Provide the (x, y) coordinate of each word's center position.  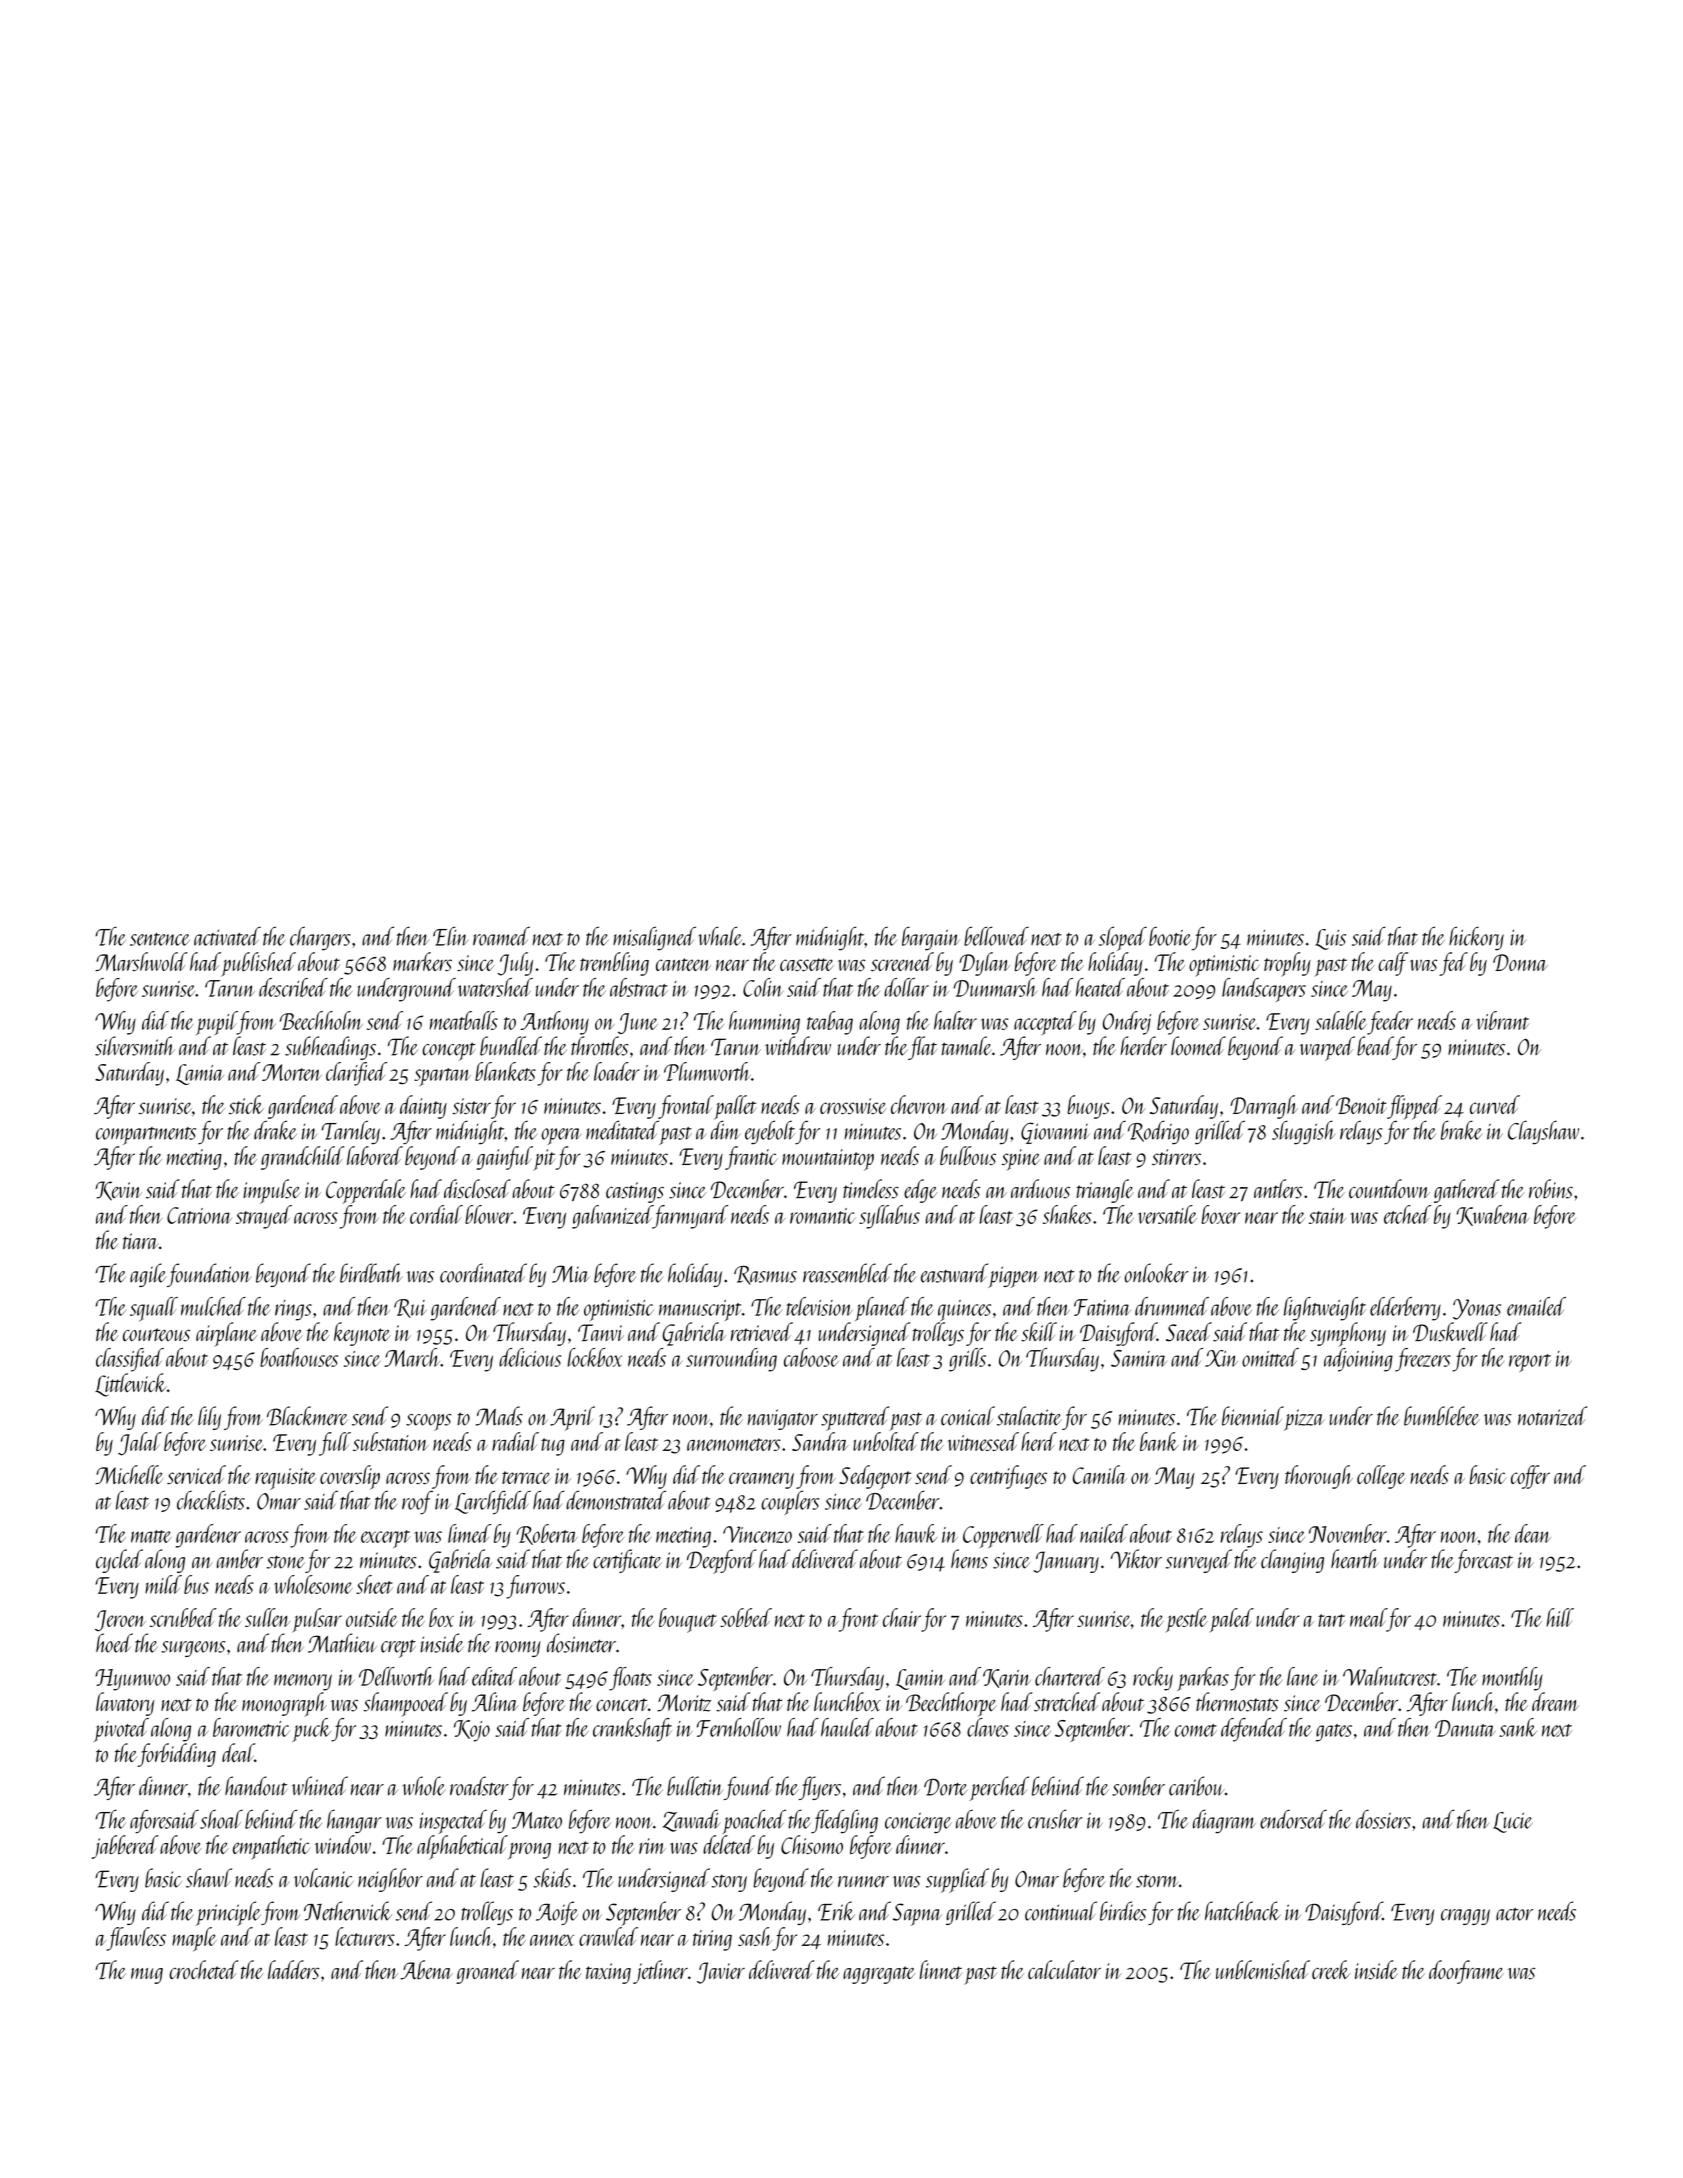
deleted (729, 1844)
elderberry (1405, 1309)
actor (1514, 1914)
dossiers (1383, 1819)
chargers (320, 938)
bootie (1170, 936)
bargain (931, 939)
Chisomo (812, 1844)
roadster (479, 1786)
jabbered (125, 1847)
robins (1551, 1189)
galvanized (612, 1217)
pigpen (1013, 1277)
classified (130, 1360)
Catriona (199, 1215)
